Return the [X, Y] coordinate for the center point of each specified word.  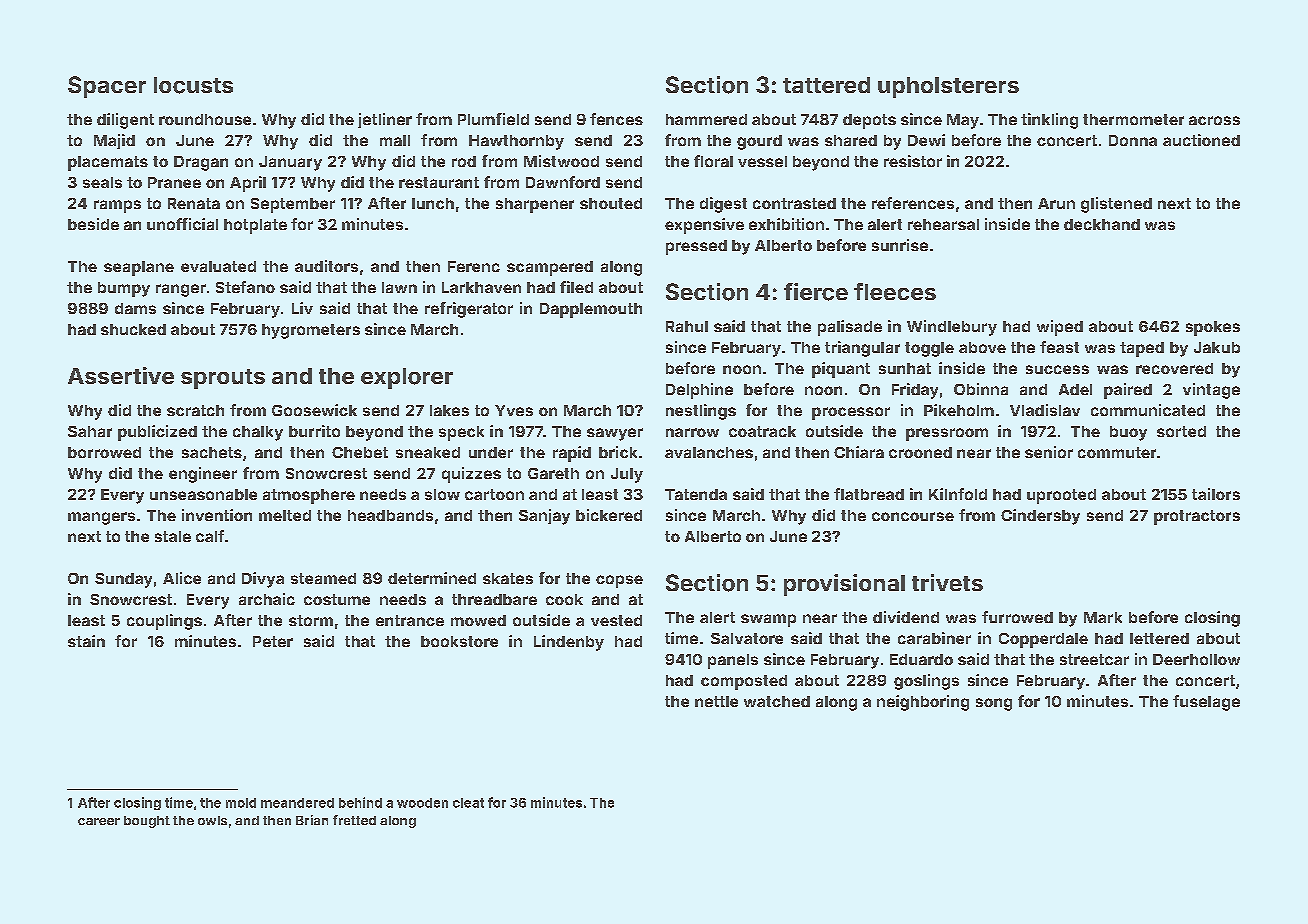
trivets [947, 582]
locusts [193, 85]
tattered [826, 85]
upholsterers [948, 87]
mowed [478, 620]
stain [86, 641]
